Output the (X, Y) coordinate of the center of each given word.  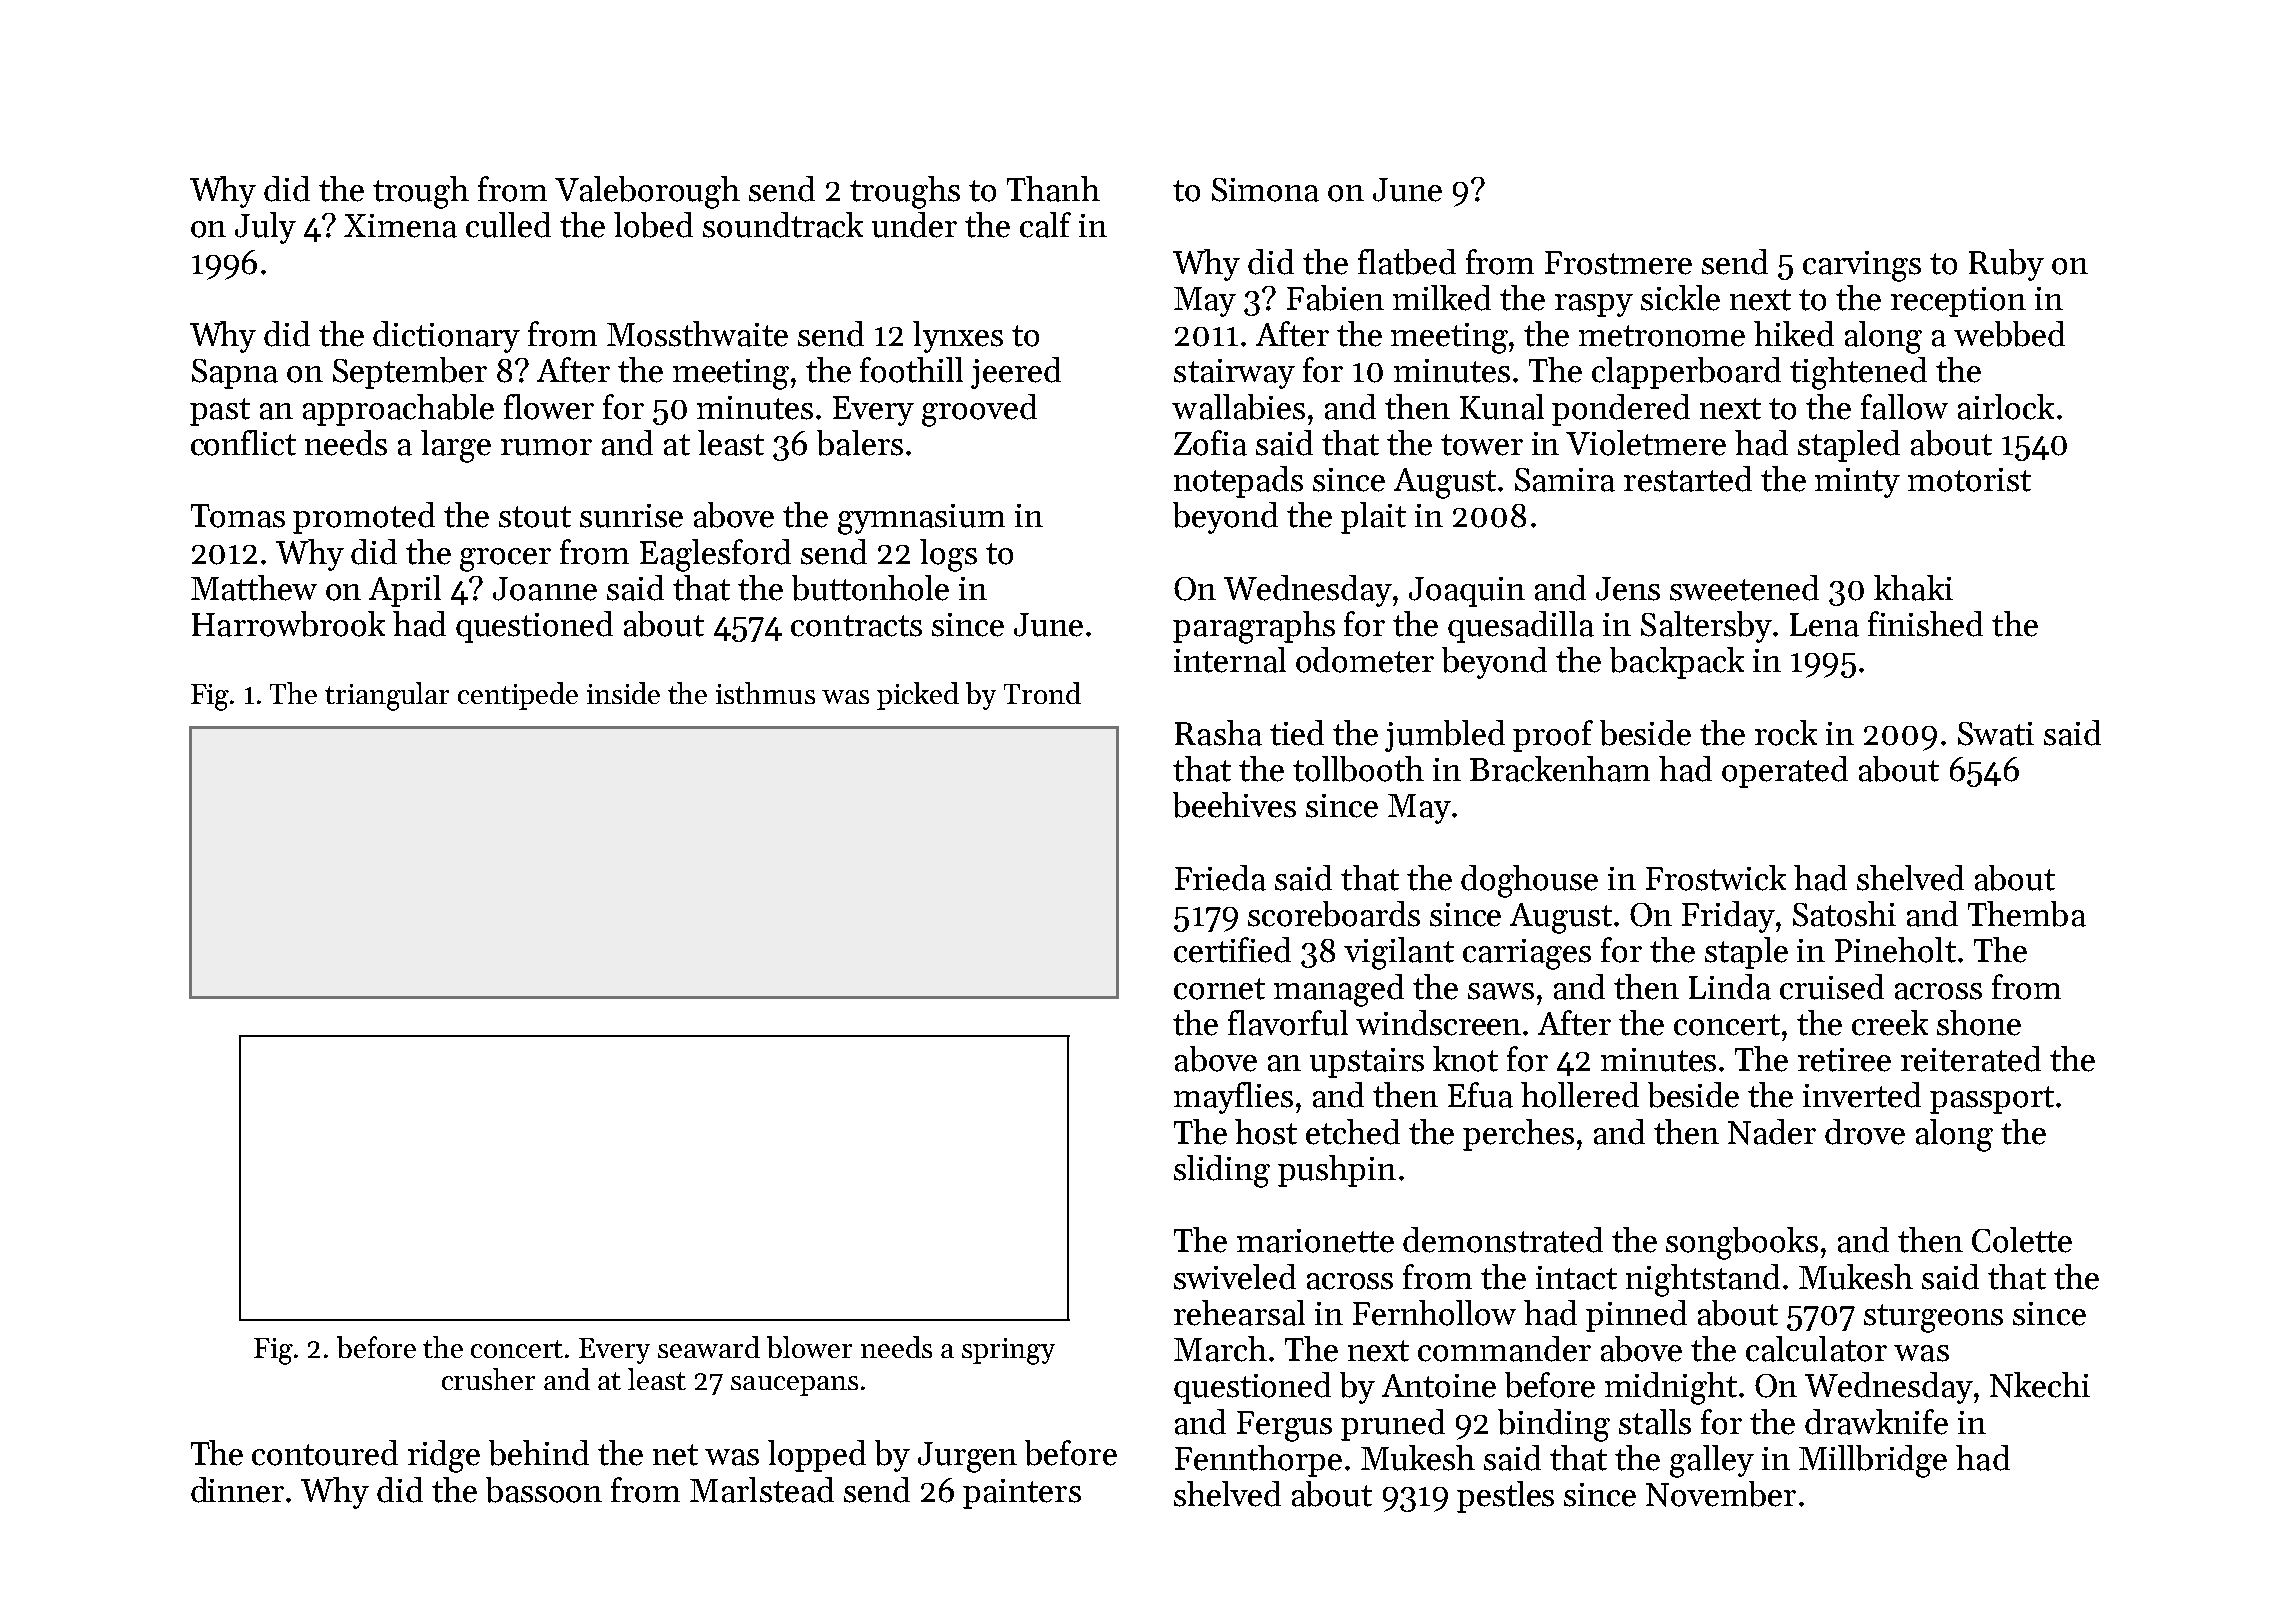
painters (1022, 1494)
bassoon (544, 1490)
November (1721, 1494)
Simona (1265, 190)
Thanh (1053, 189)
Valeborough (647, 192)
